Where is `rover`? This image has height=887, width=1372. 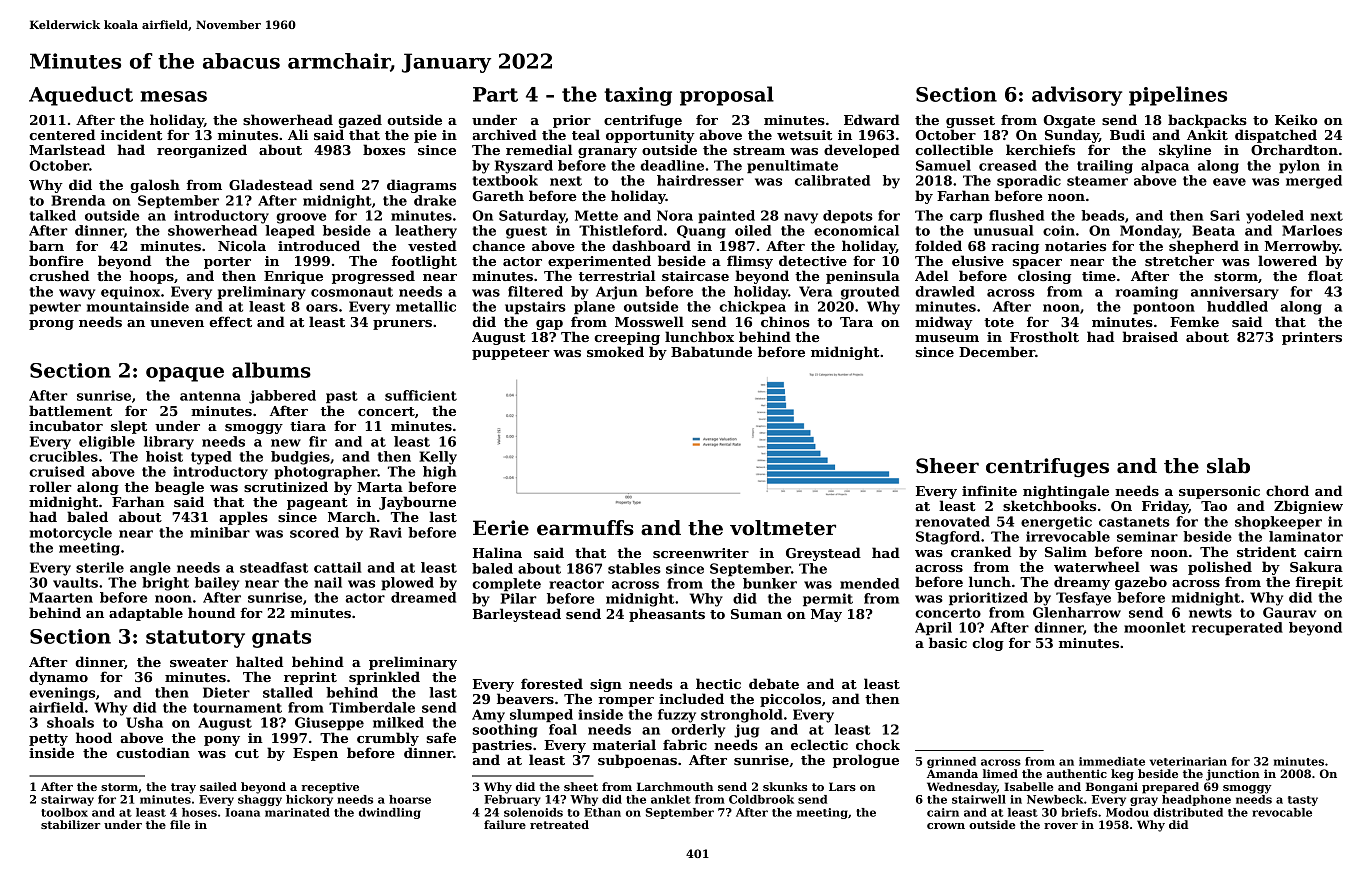 rover is located at coordinates (1061, 826).
